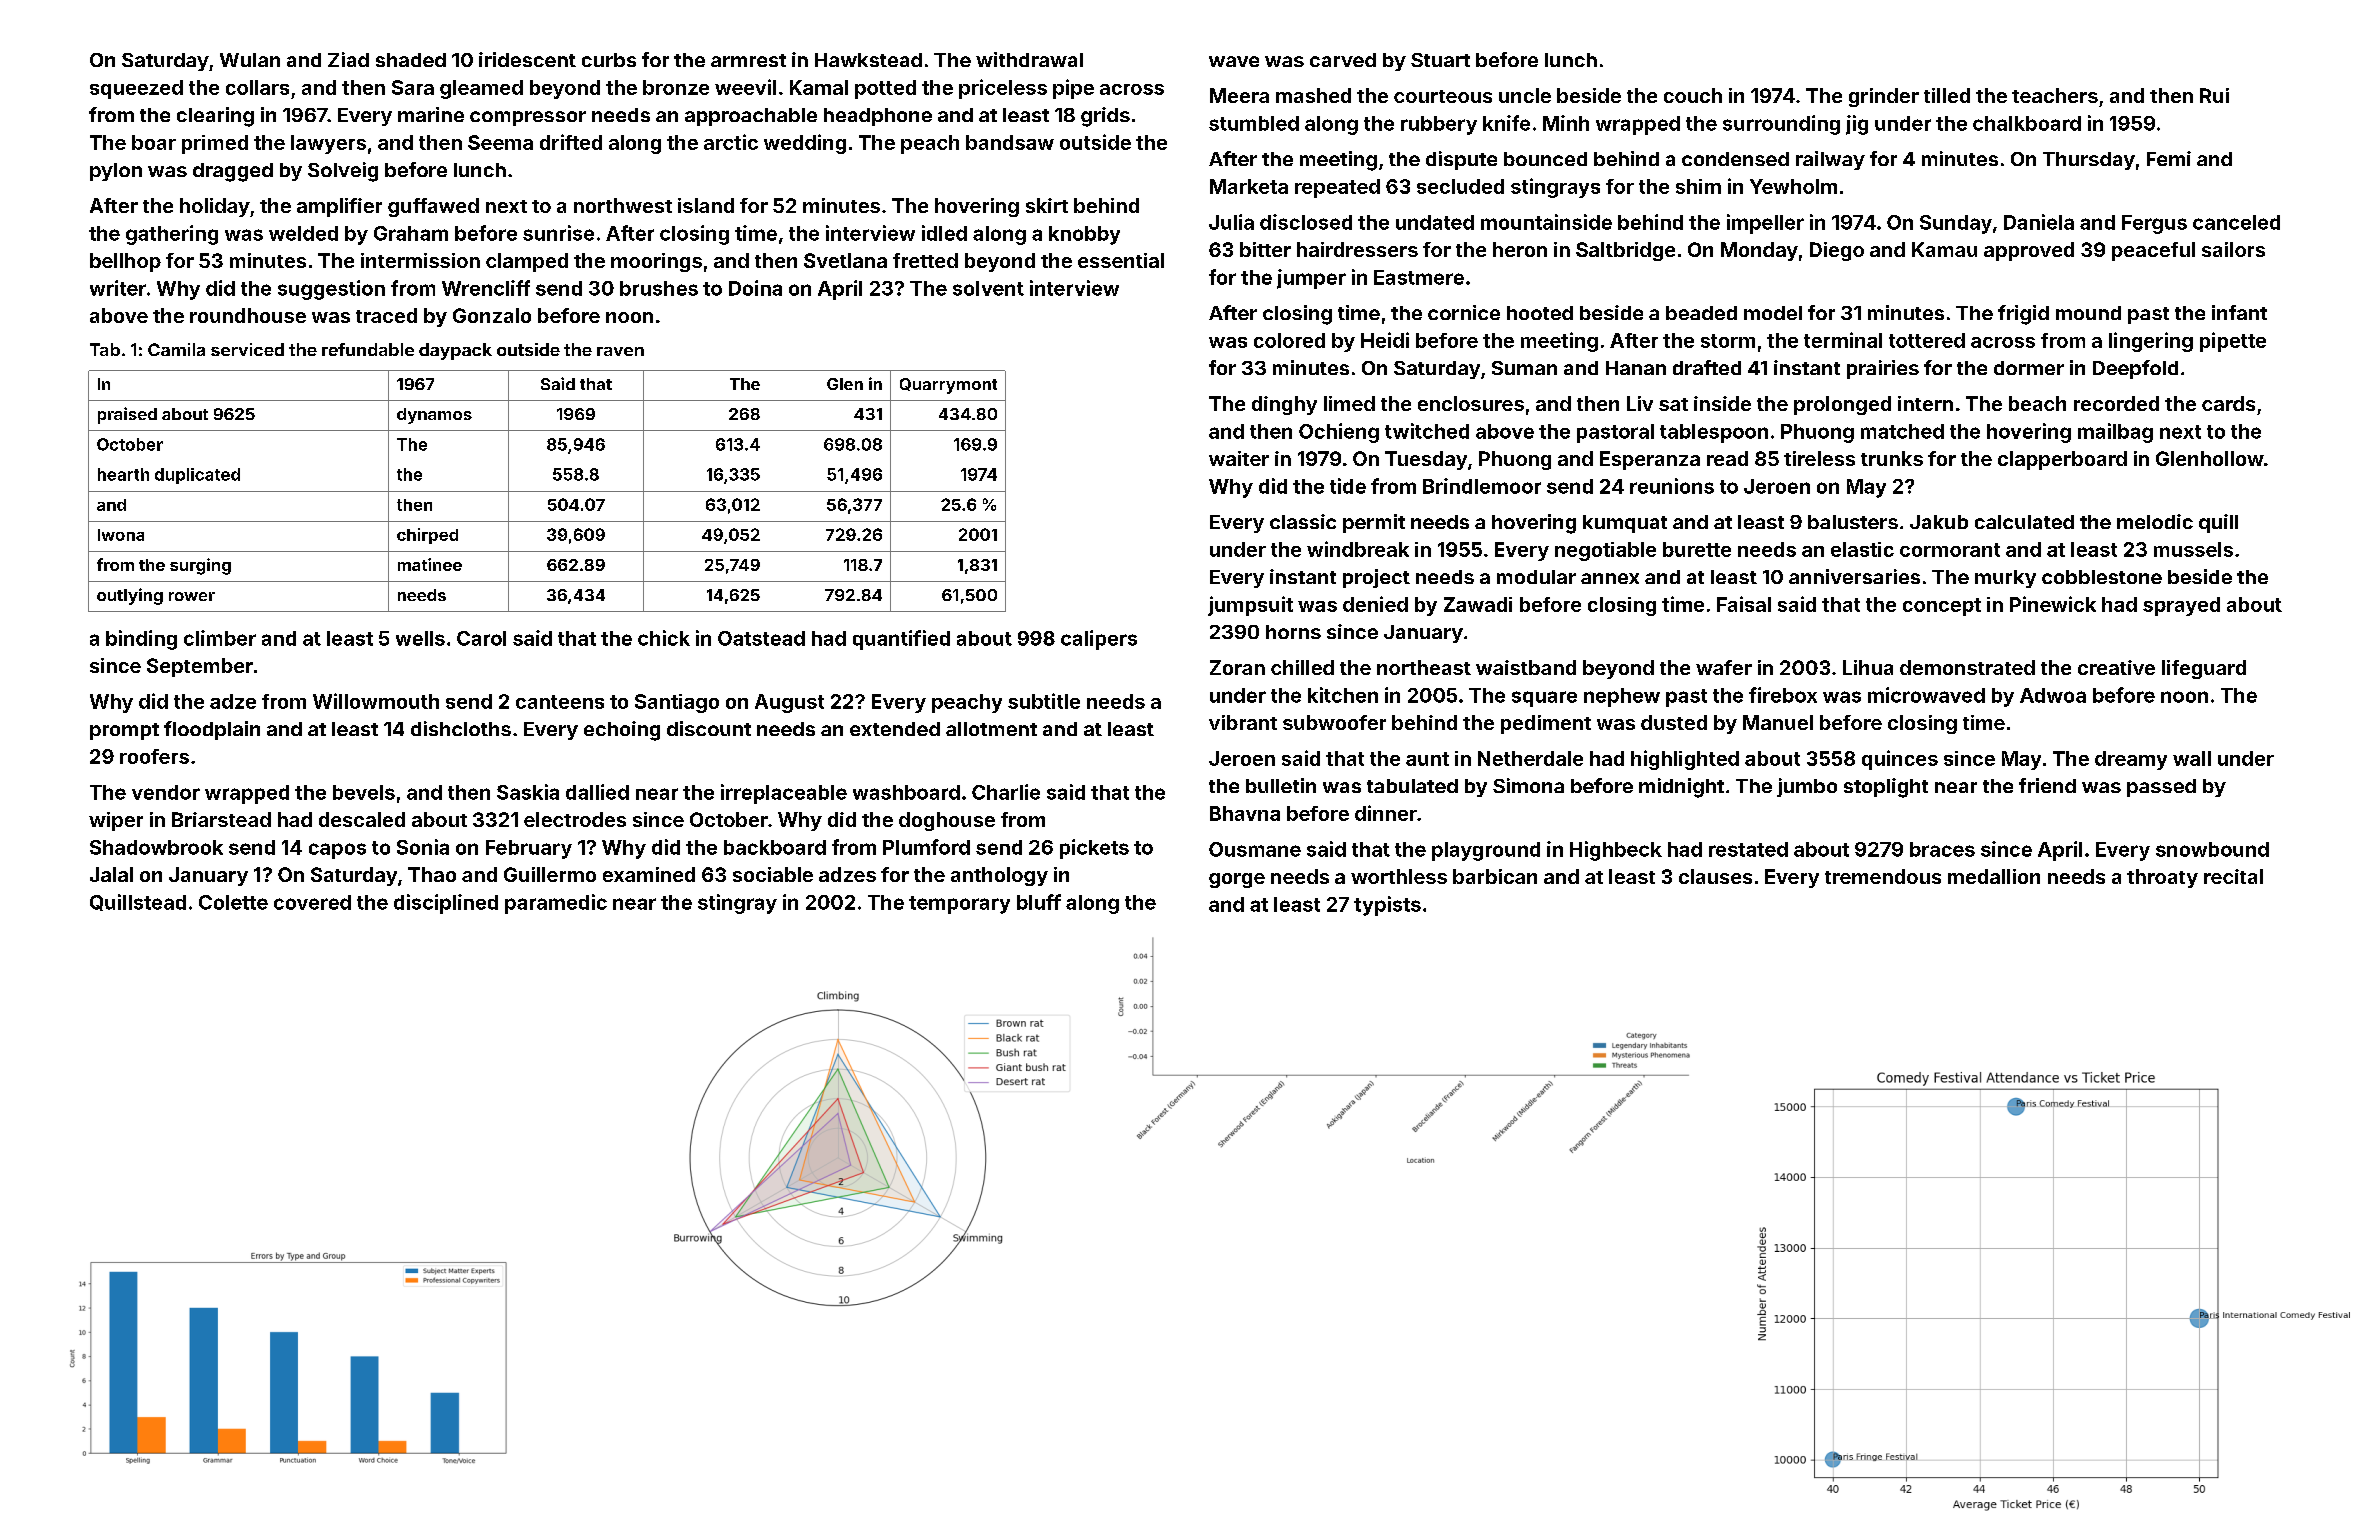 The width and height of the screenshot is (2380, 1540). What do you see at coordinates (2233, 249) in the screenshot?
I see `sailors` at bounding box center [2233, 249].
